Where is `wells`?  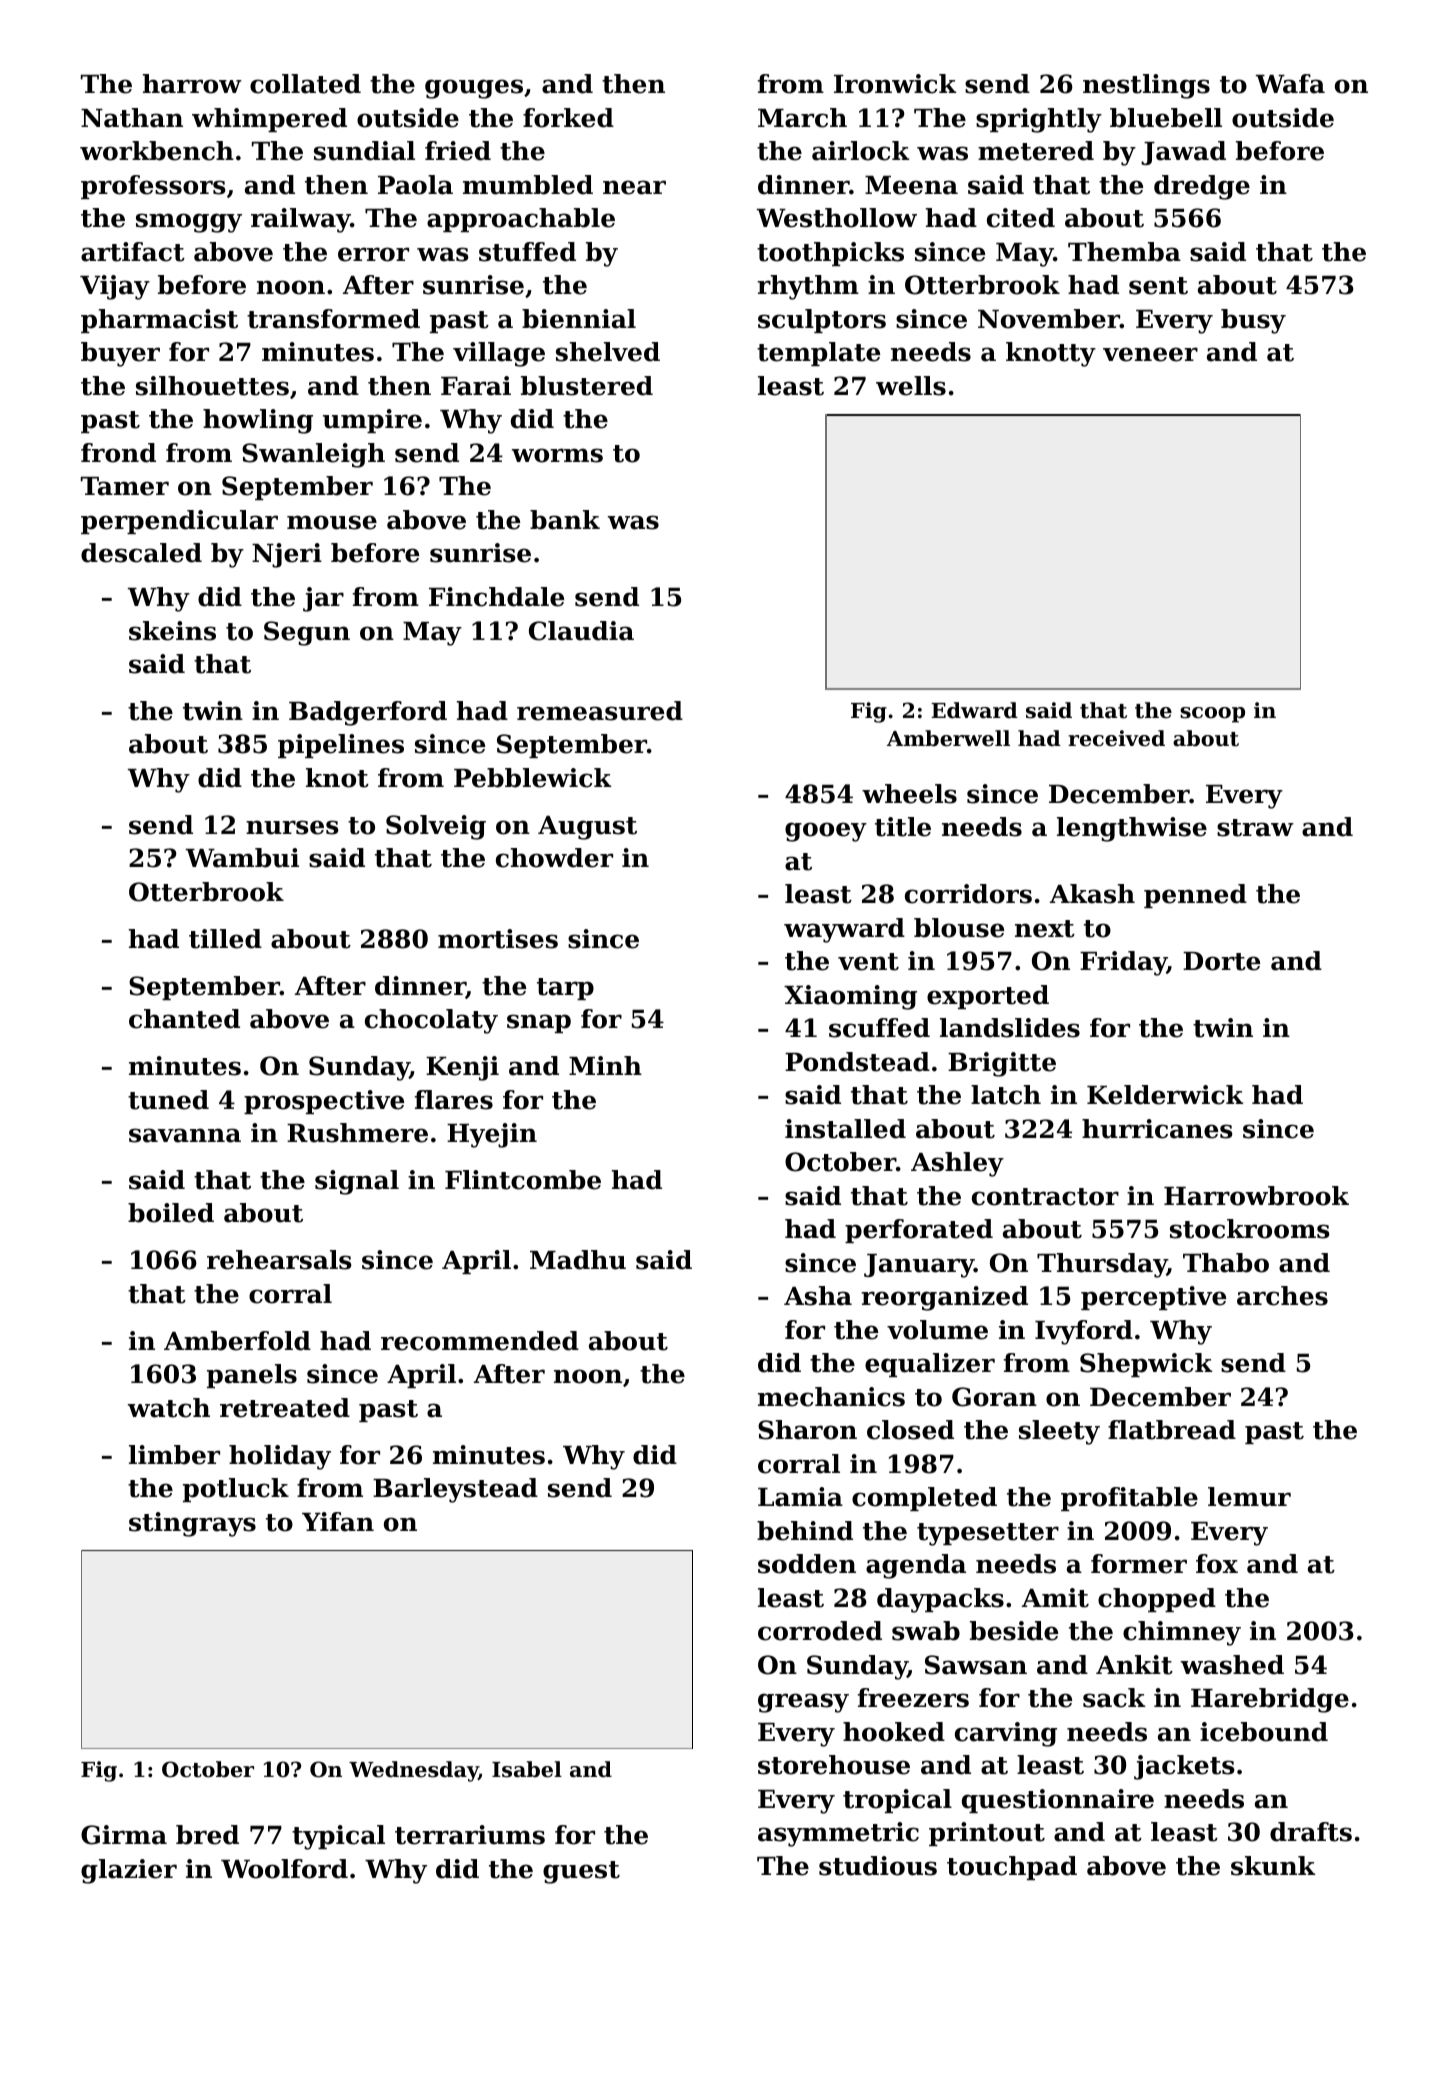
wells is located at coordinates (911, 386).
